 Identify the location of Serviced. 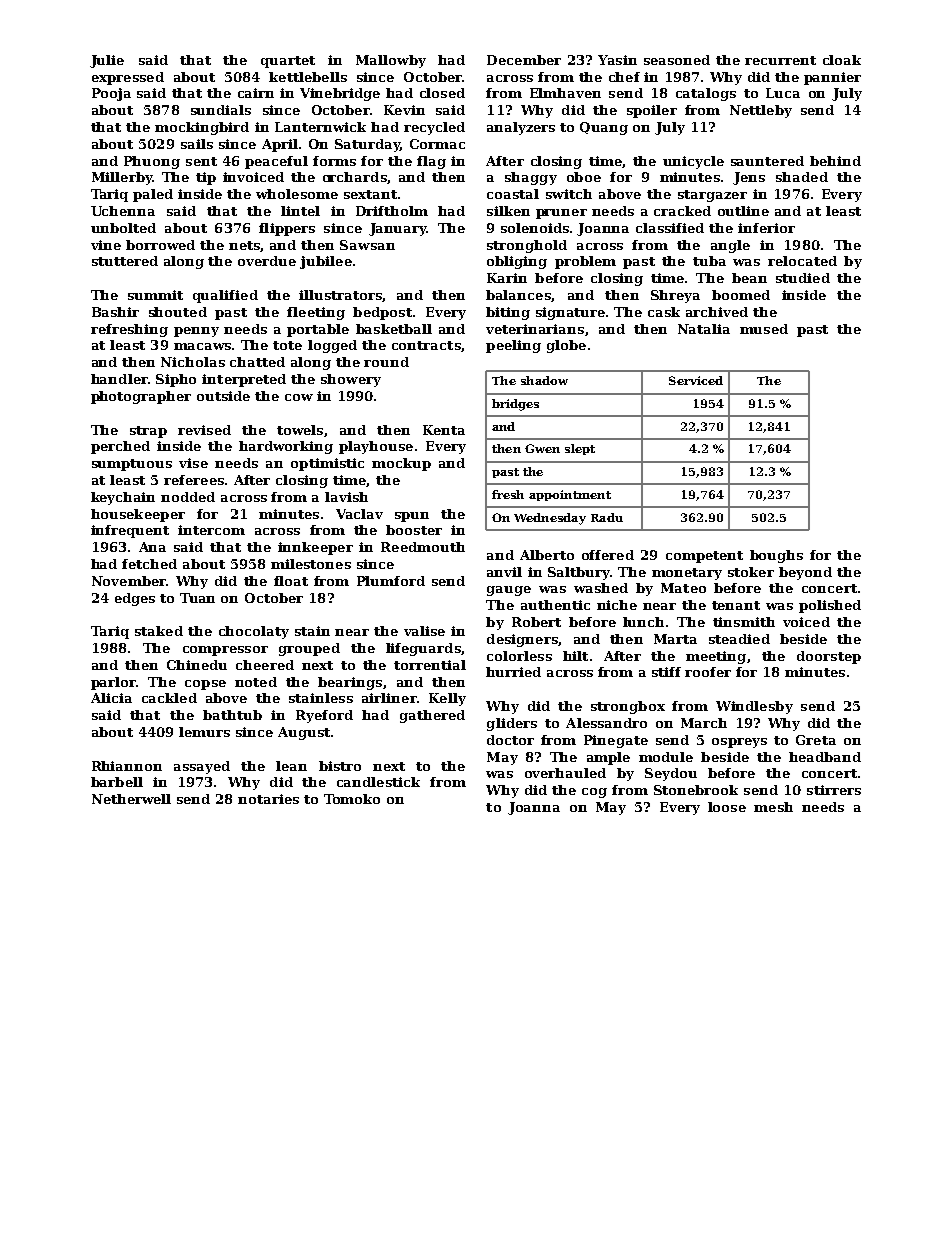
(696, 380).
